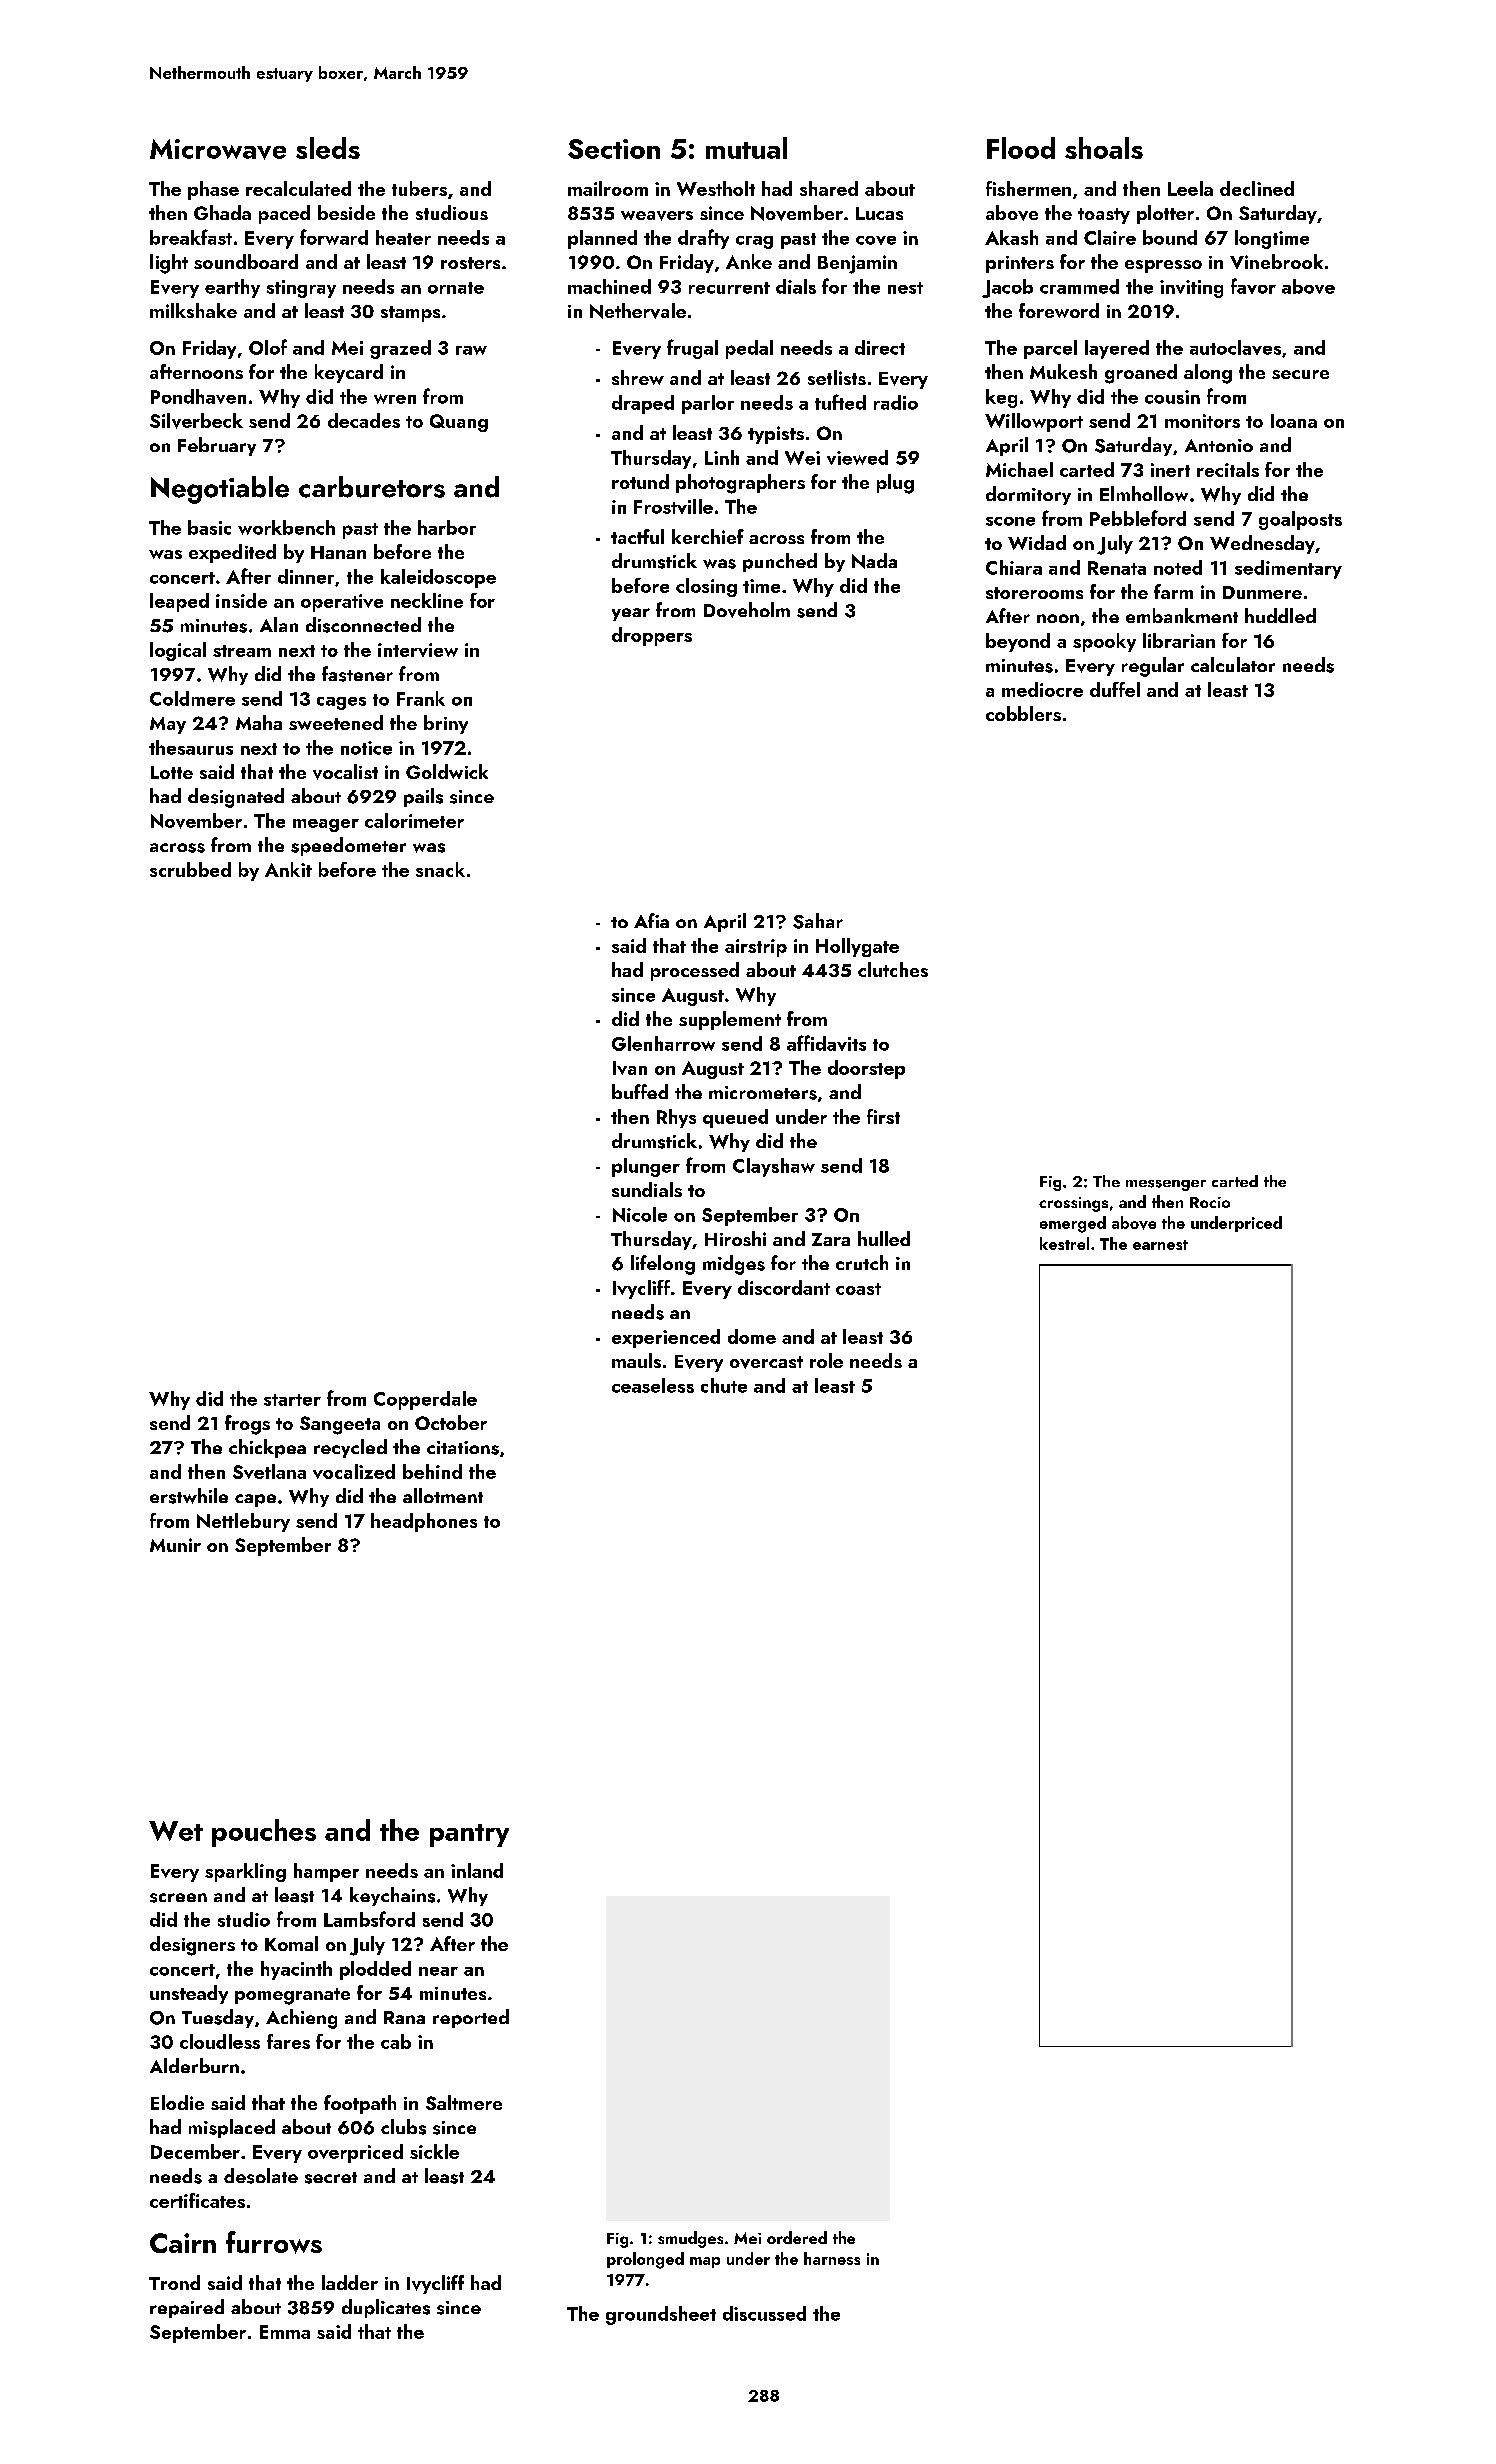 This page has width=1496, height=2464. What do you see at coordinates (703, 239) in the page?
I see `drafty` at bounding box center [703, 239].
